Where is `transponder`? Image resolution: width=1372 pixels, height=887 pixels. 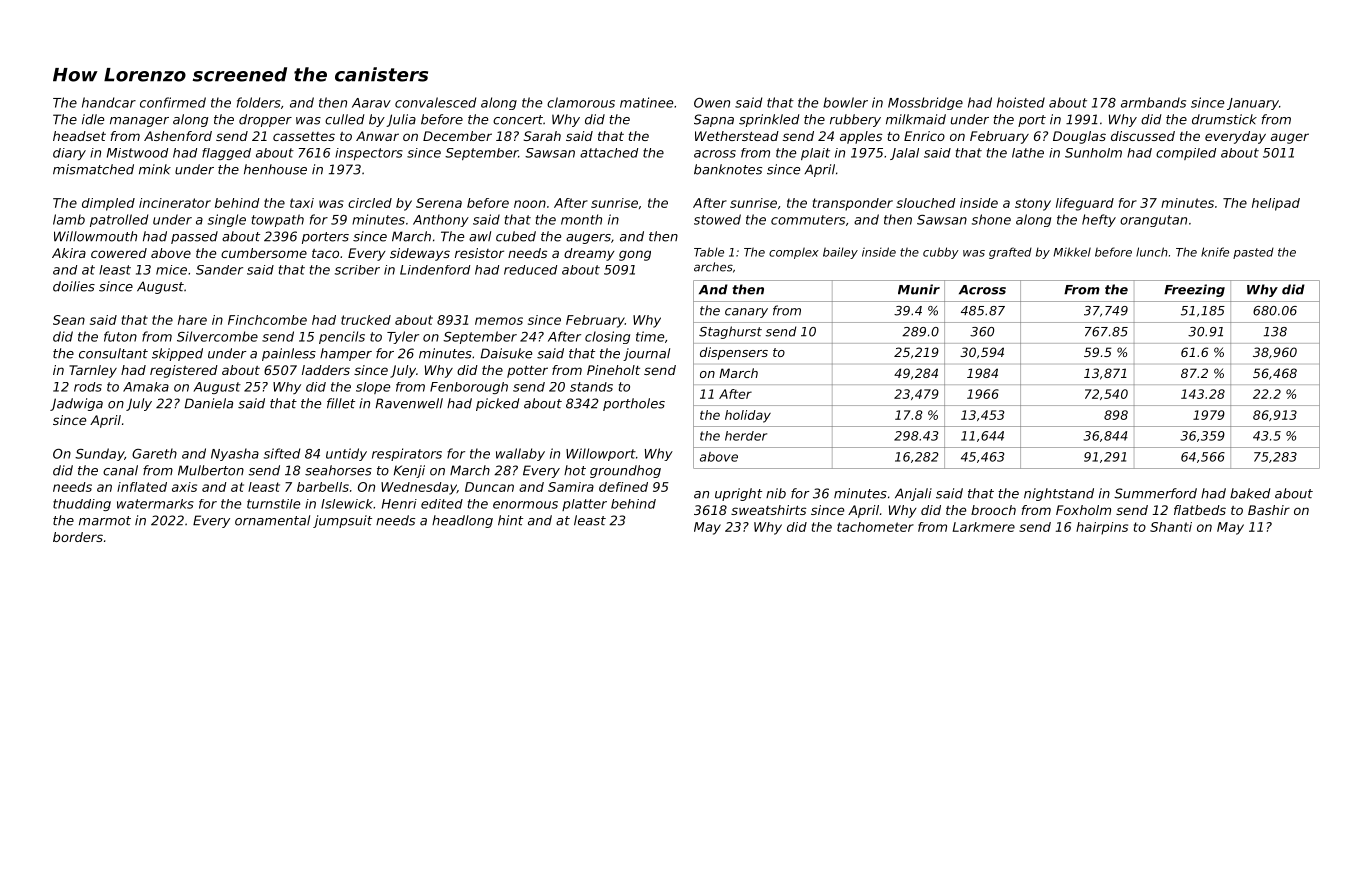
transponder is located at coordinates (853, 204).
